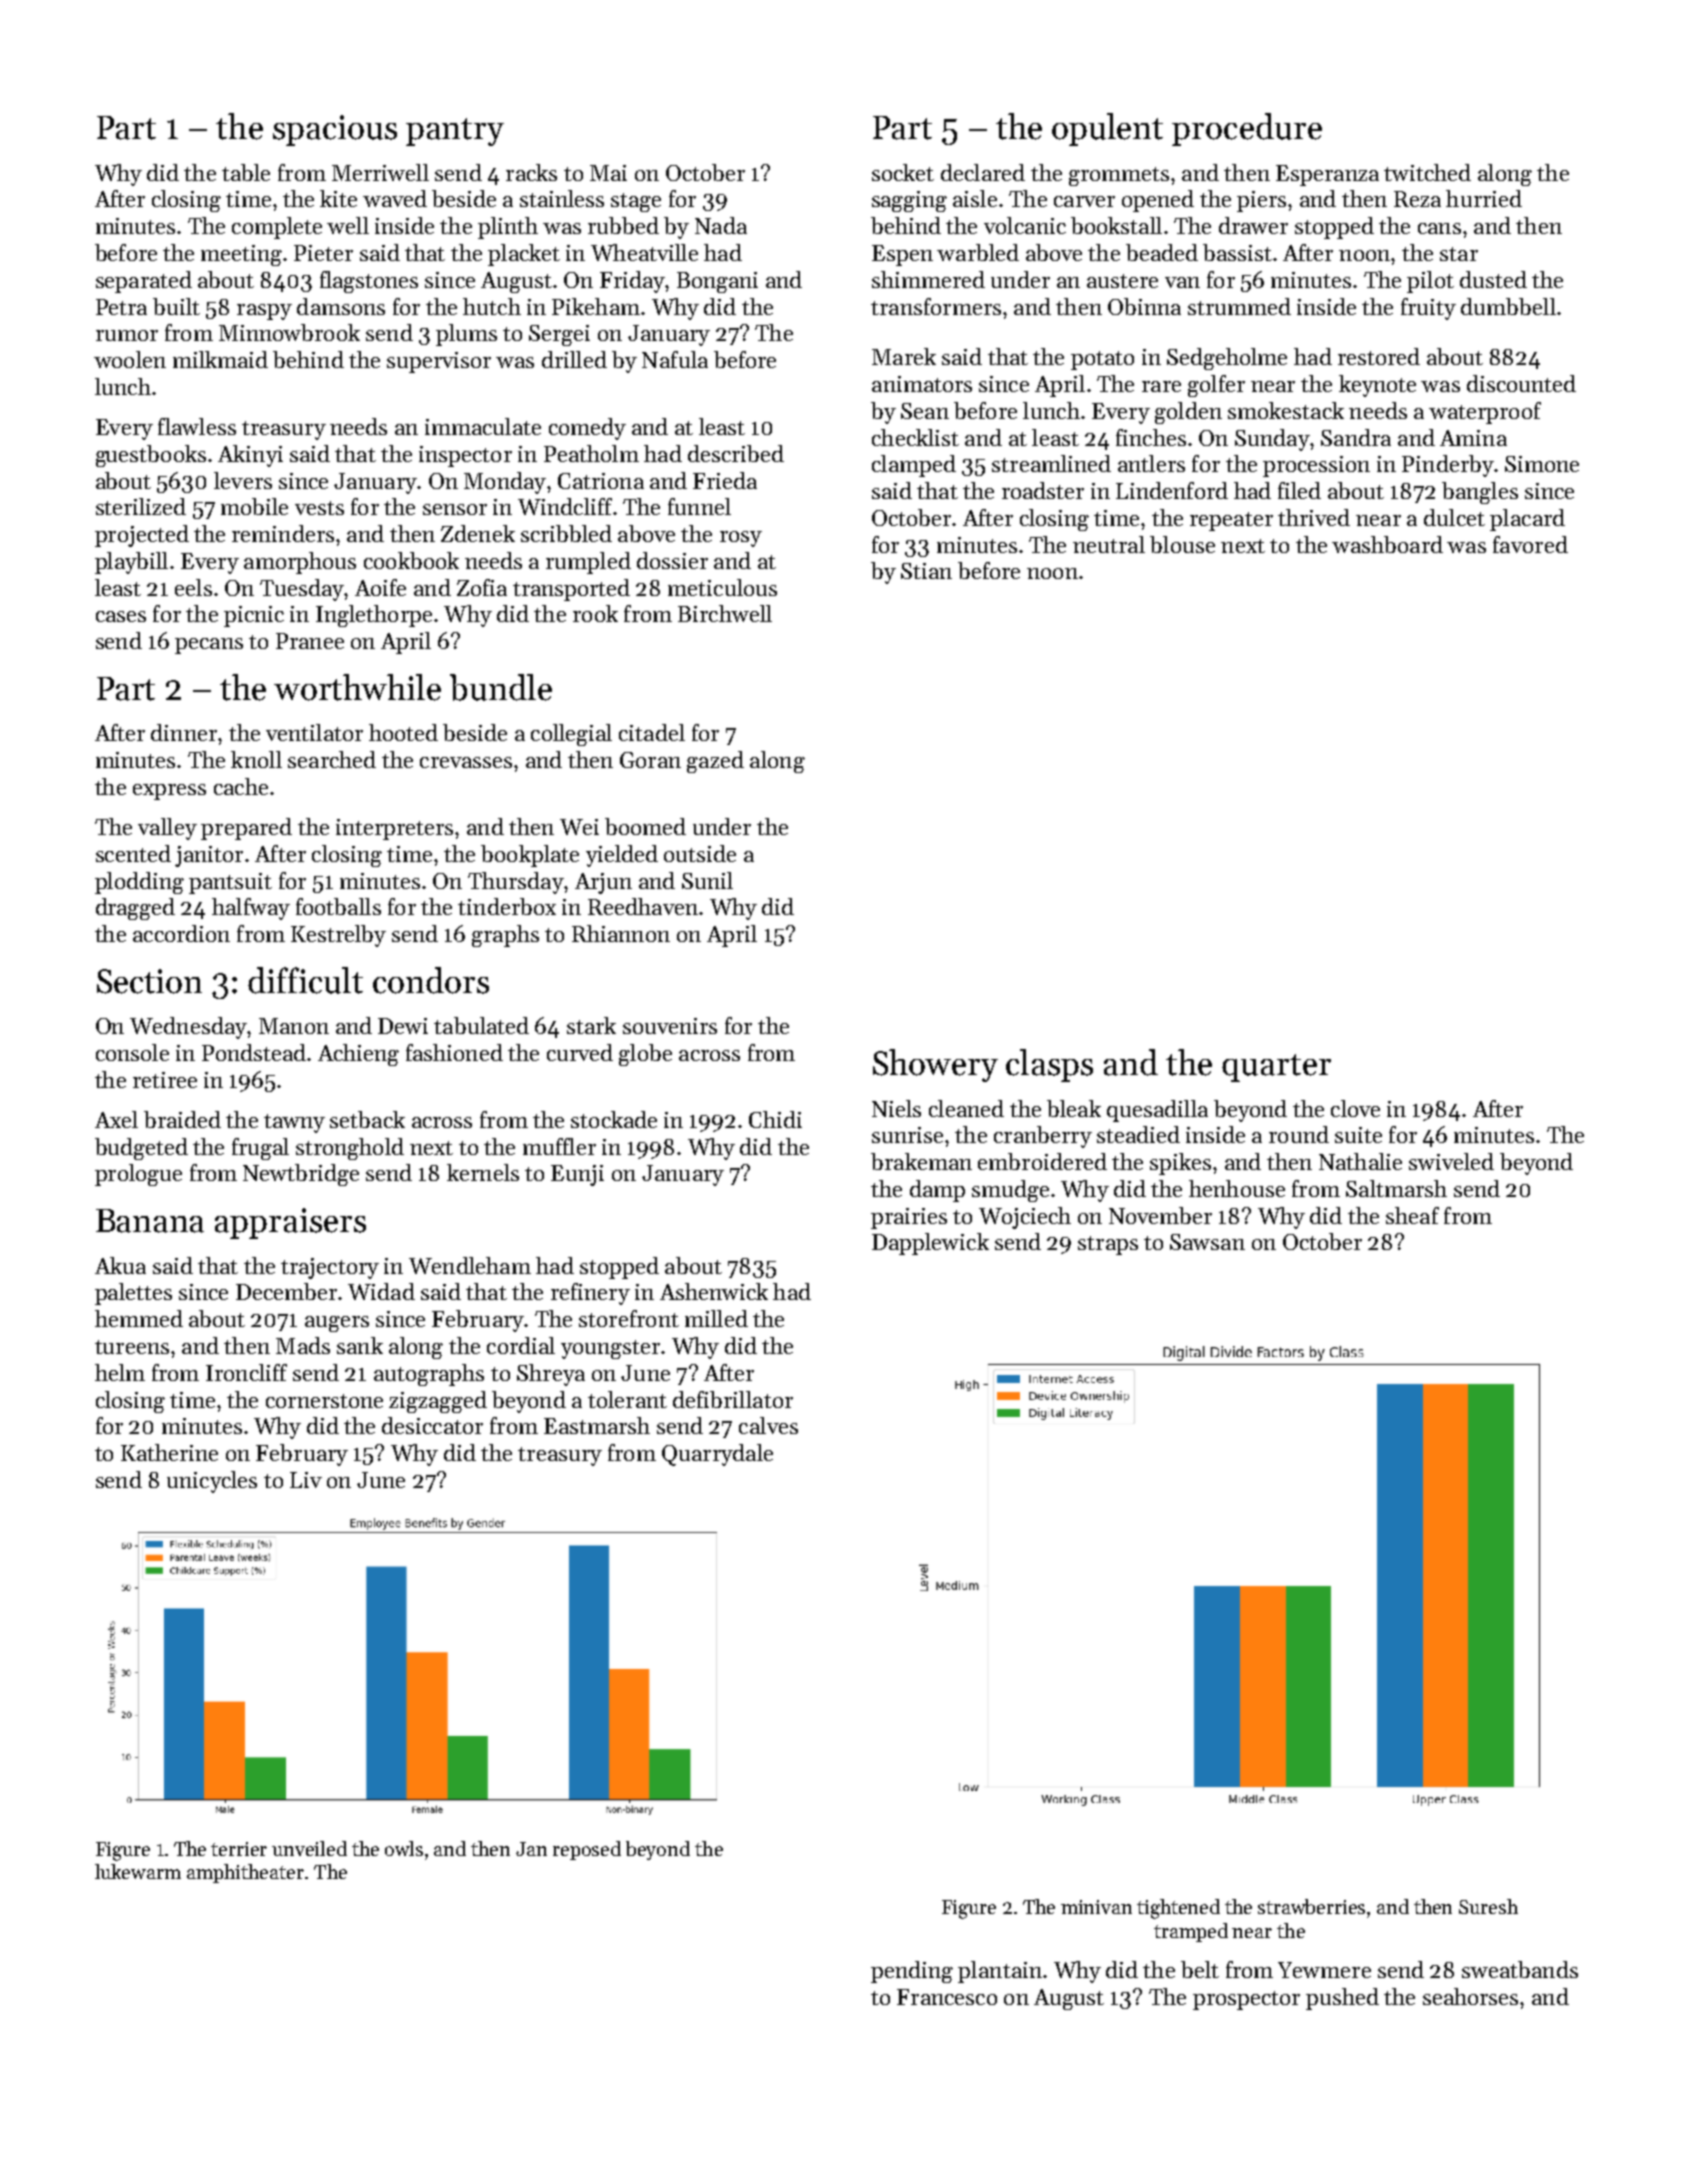  Describe the element at coordinates (138, 1871) in the screenshot. I see `lukewarm` at that location.
